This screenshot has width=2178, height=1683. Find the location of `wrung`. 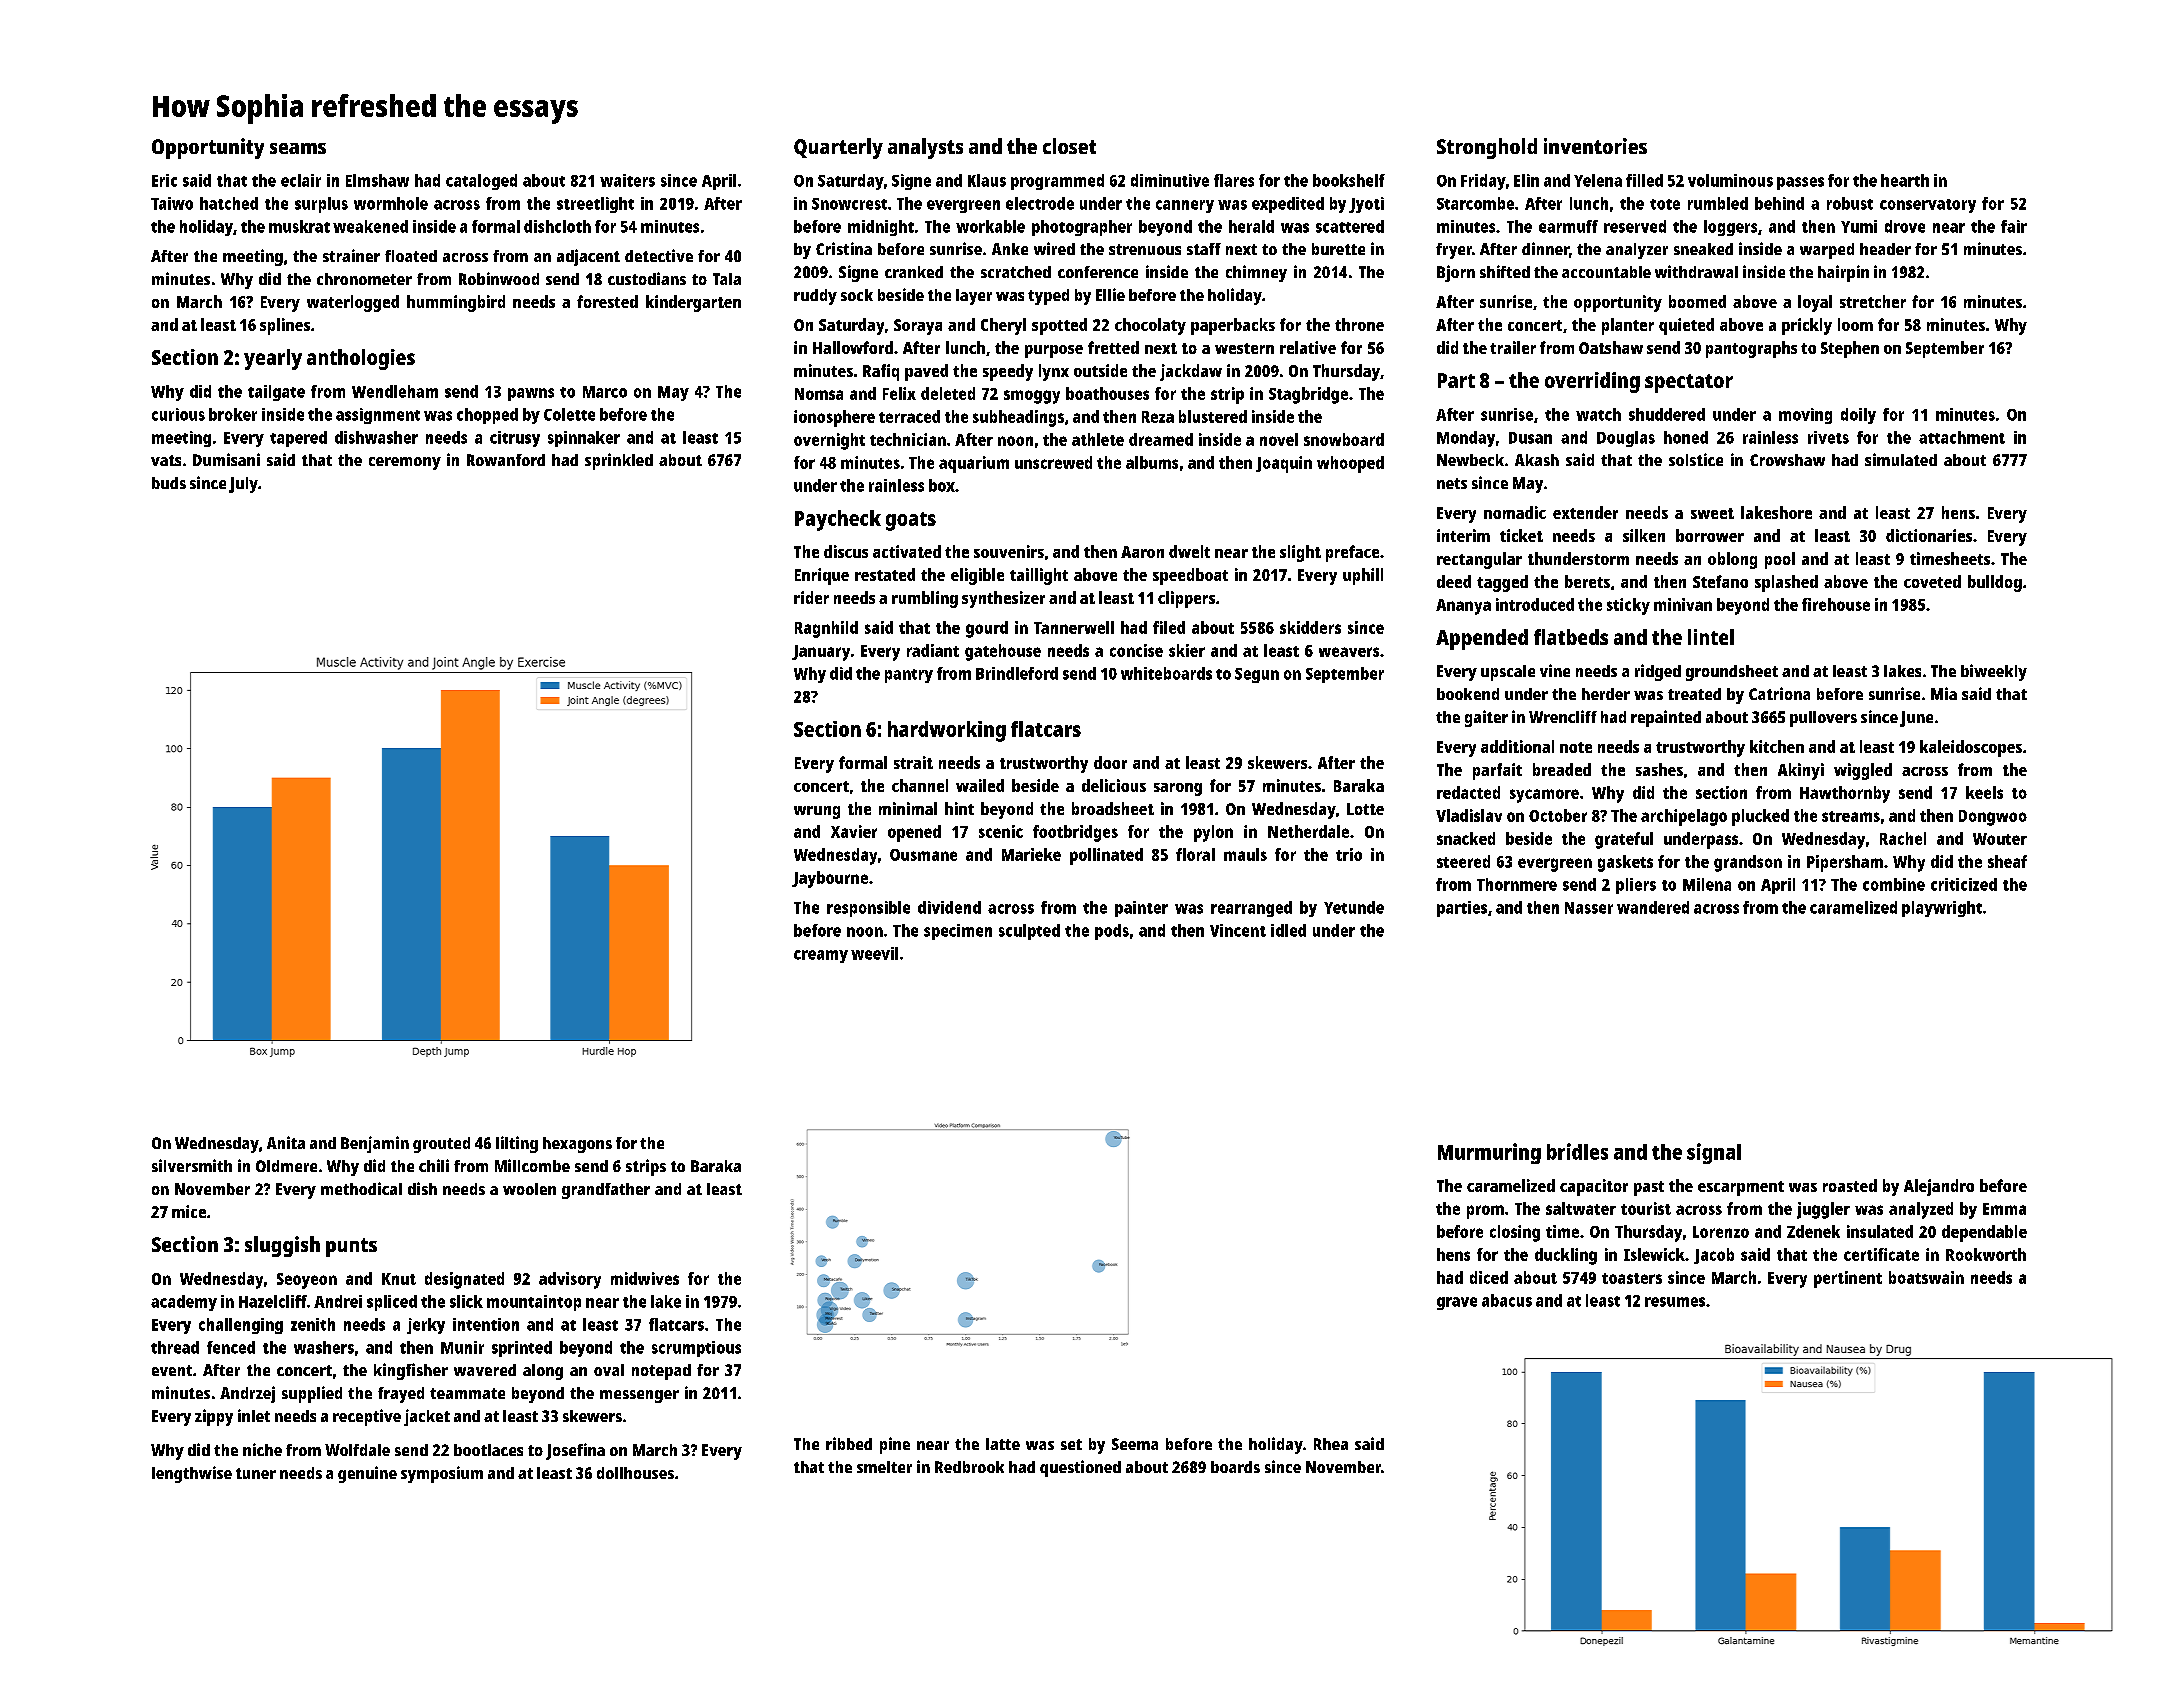

wrung is located at coordinates (817, 812).
